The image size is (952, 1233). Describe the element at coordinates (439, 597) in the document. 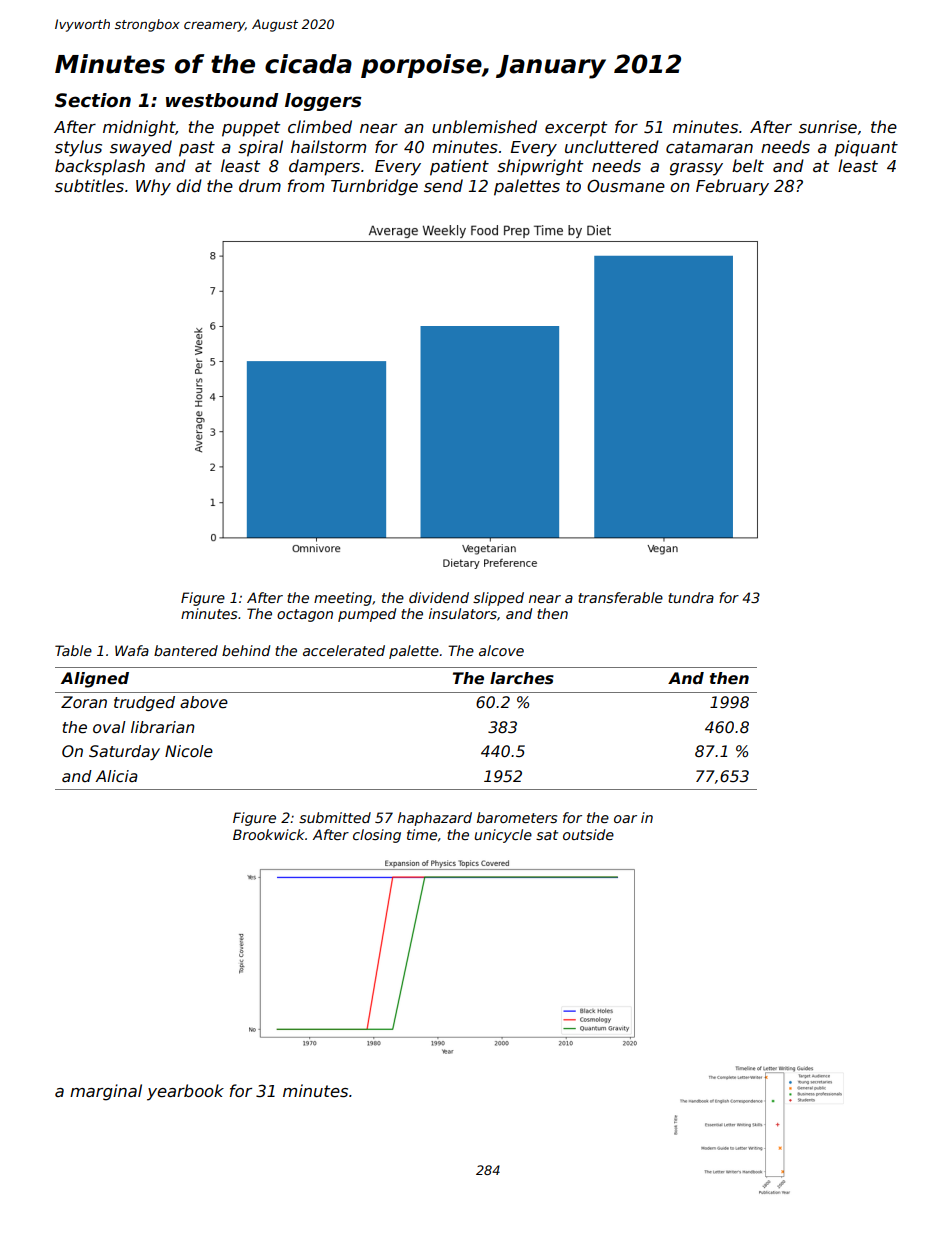

I see `dividend` at that location.
